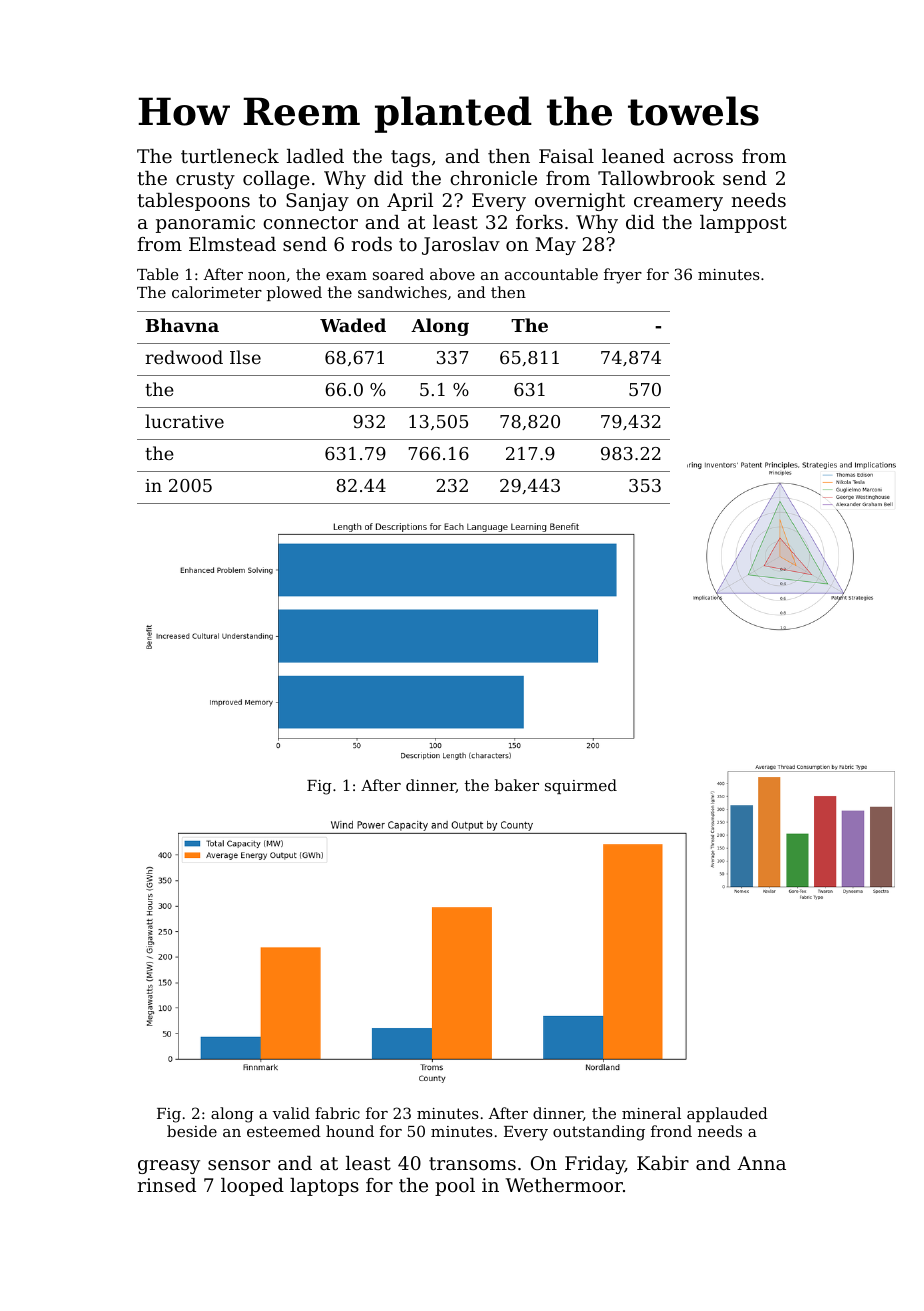 This screenshot has width=924, height=1311. I want to click on Tallowbrook, so click(656, 178).
